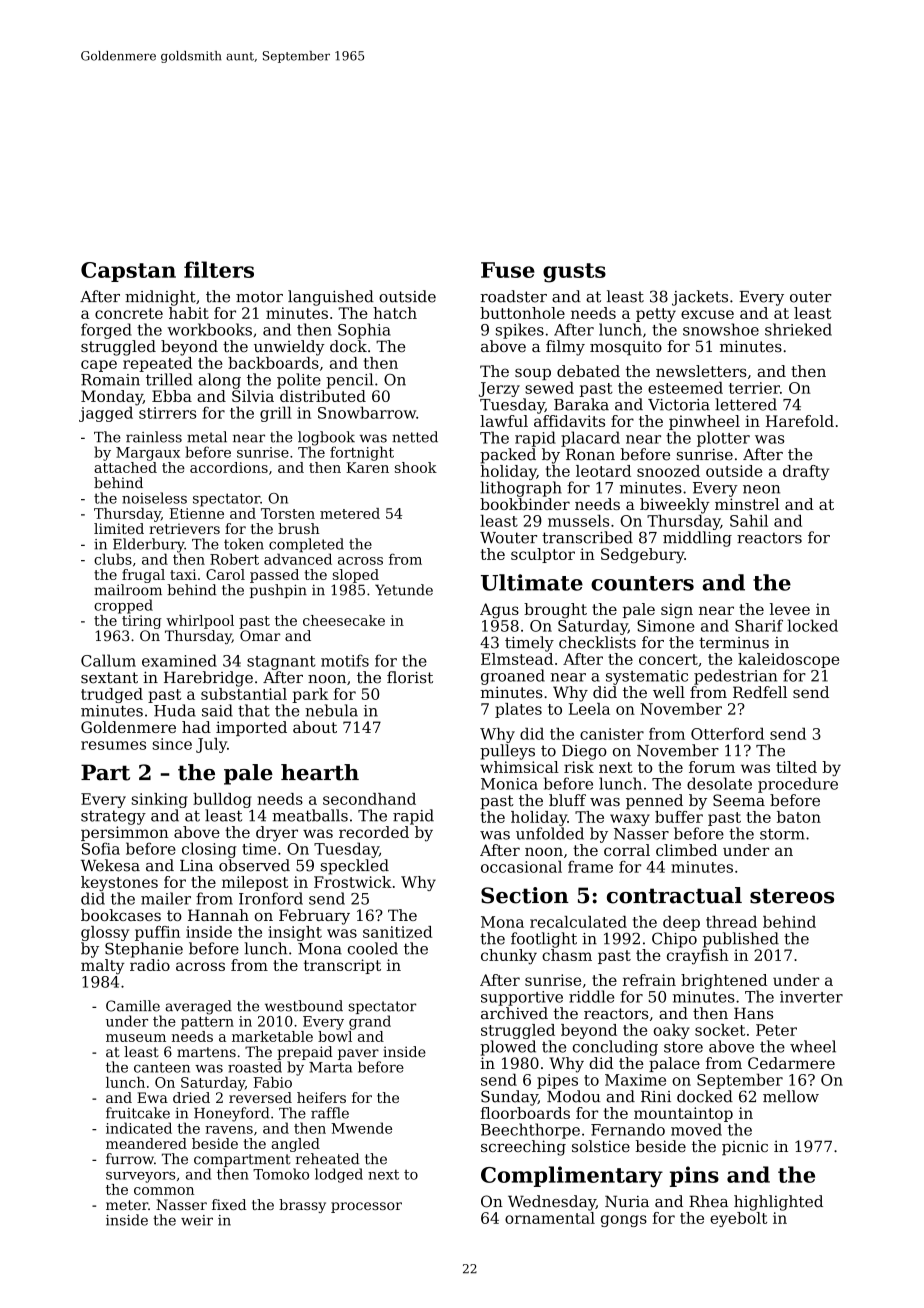 The width and height of the document is (924, 1308). What do you see at coordinates (549, 388) in the document?
I see `sewed` at bounding box center [549, 388].
